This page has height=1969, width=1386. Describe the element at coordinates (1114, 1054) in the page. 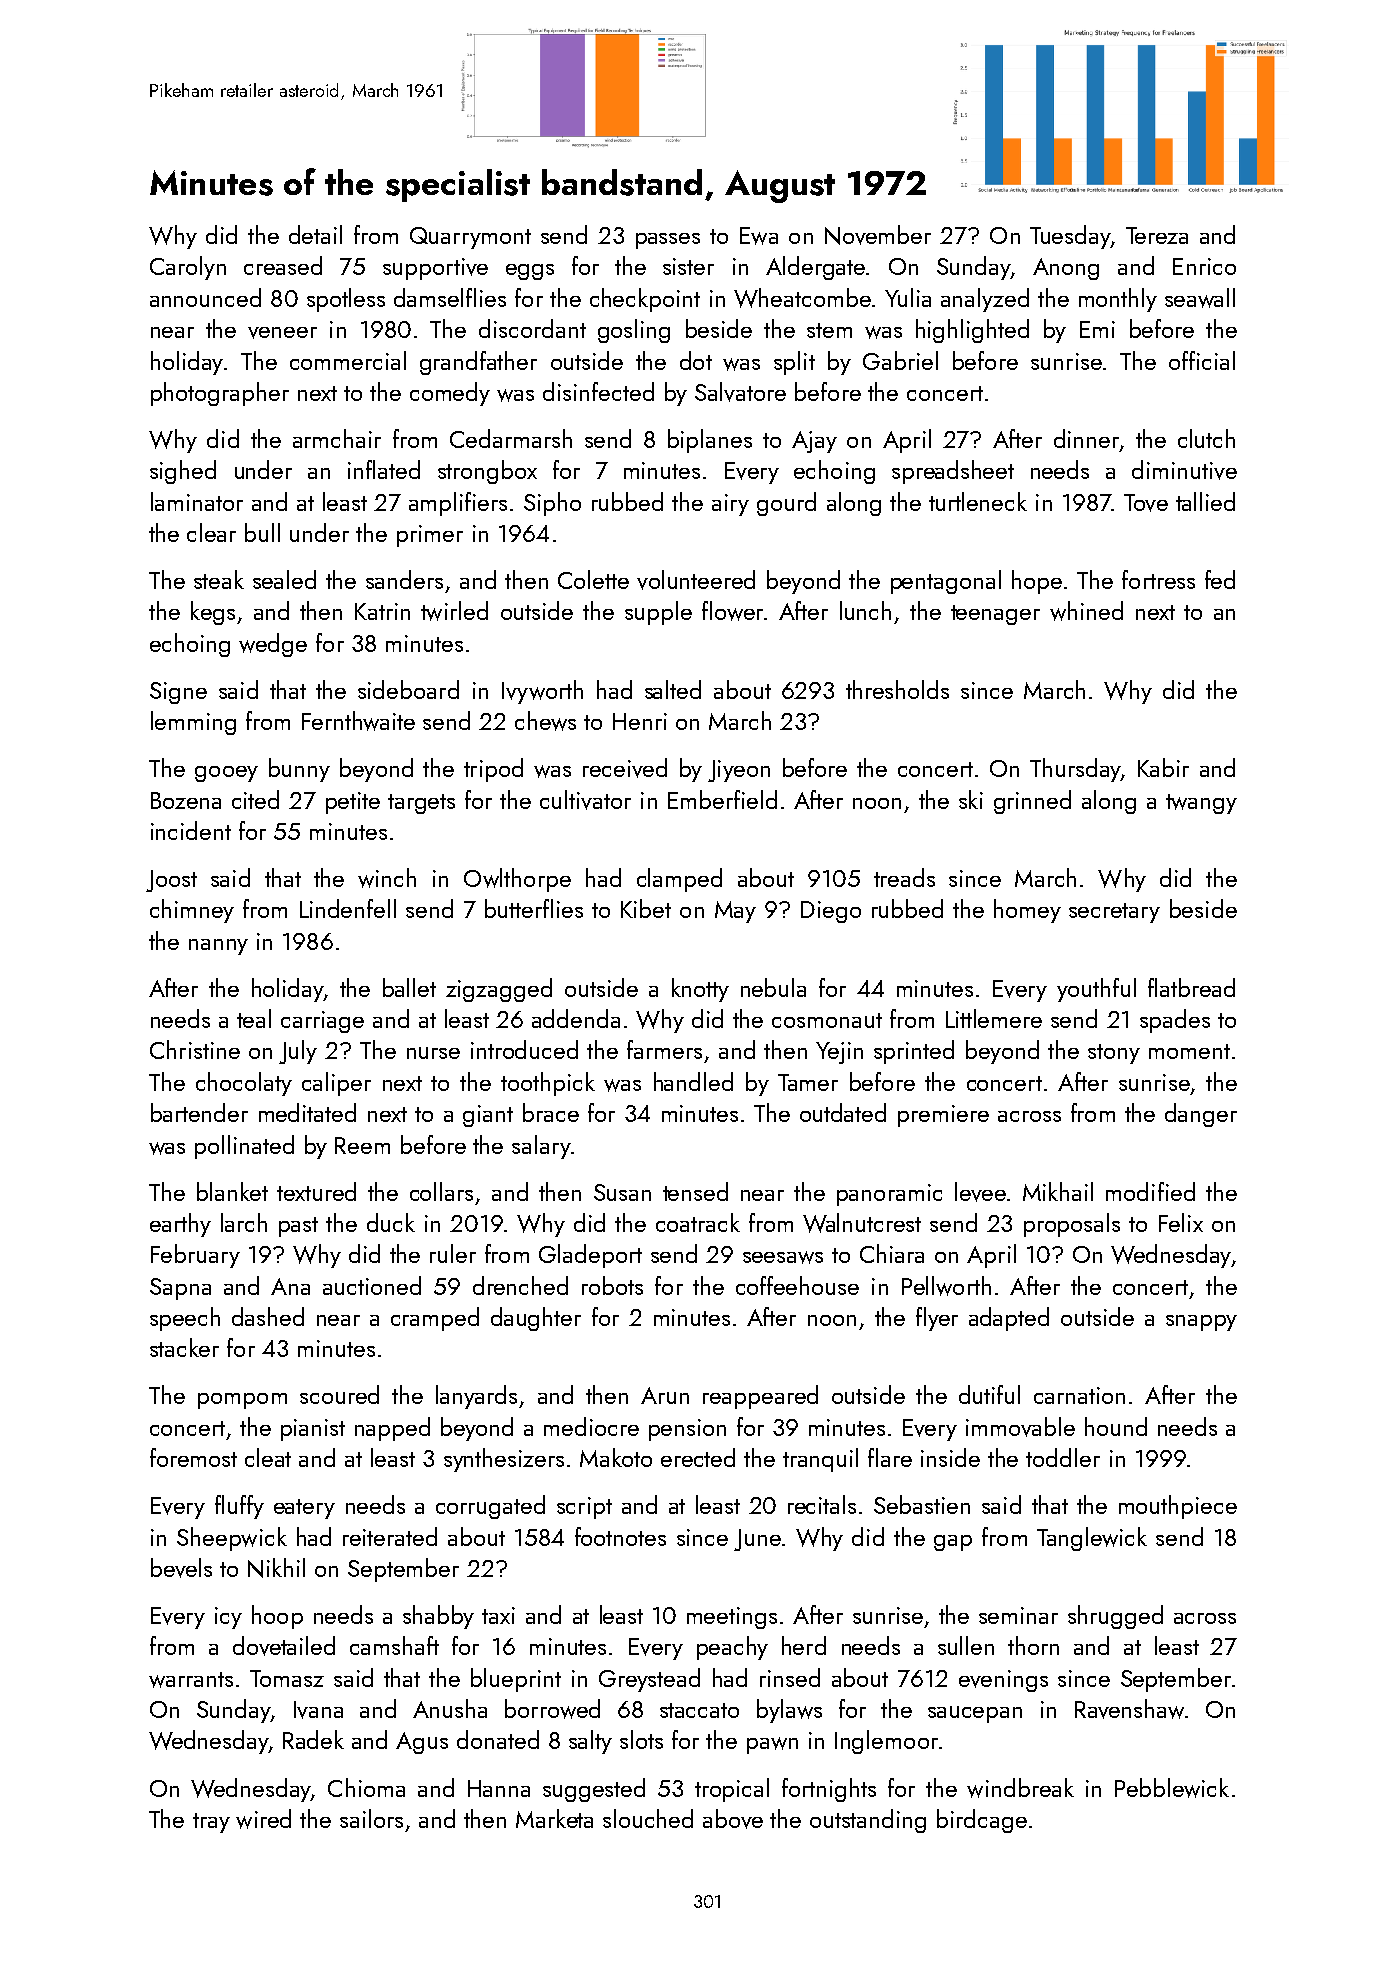

I see `stony` at that location.
